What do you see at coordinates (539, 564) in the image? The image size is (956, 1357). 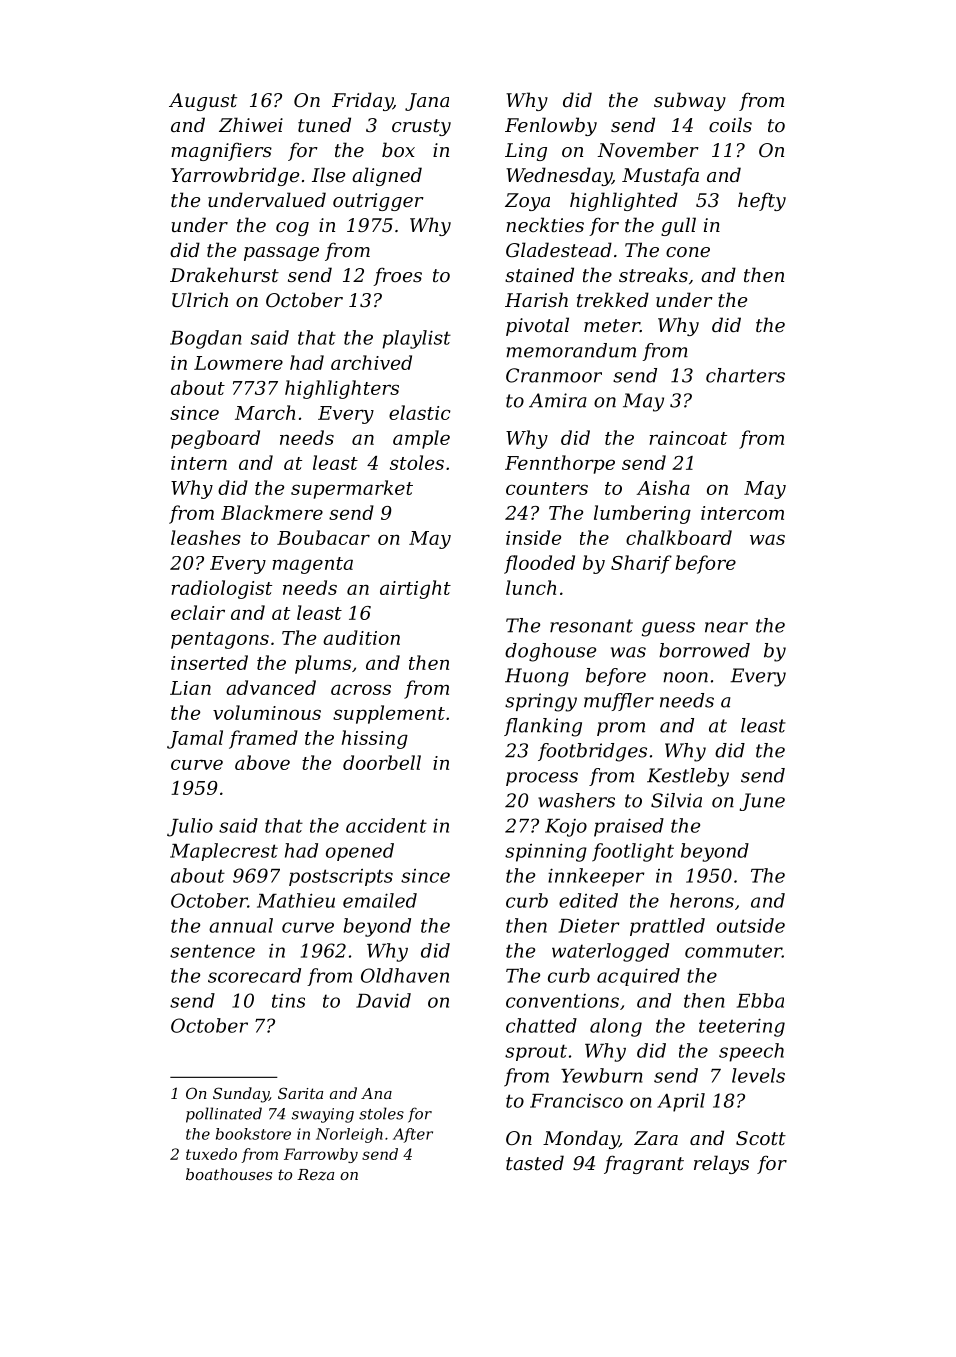 I see `flooded` at bounding box center [539, 564].
